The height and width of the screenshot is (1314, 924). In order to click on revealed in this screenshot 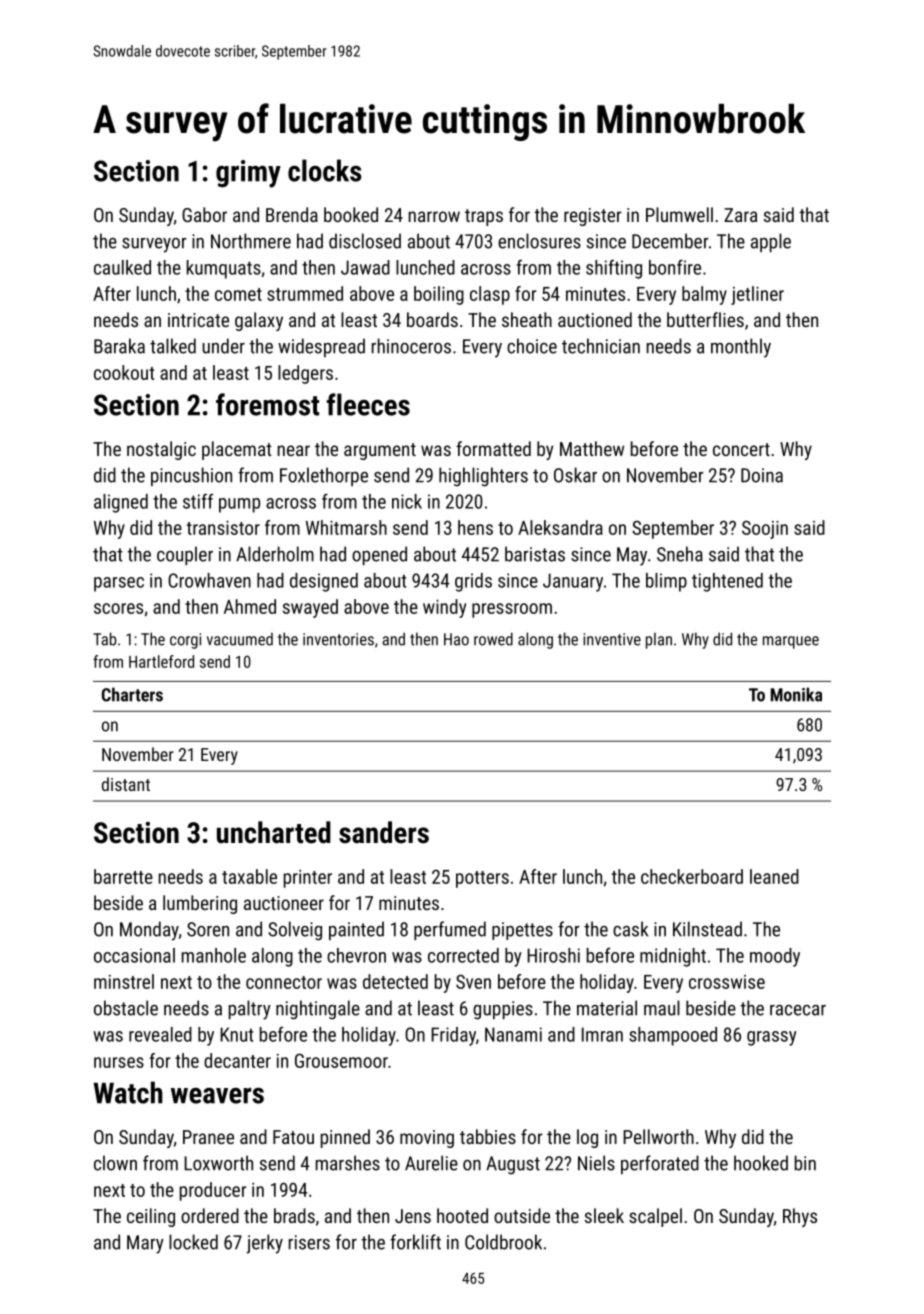, I will do `click(160, 1034)`.
